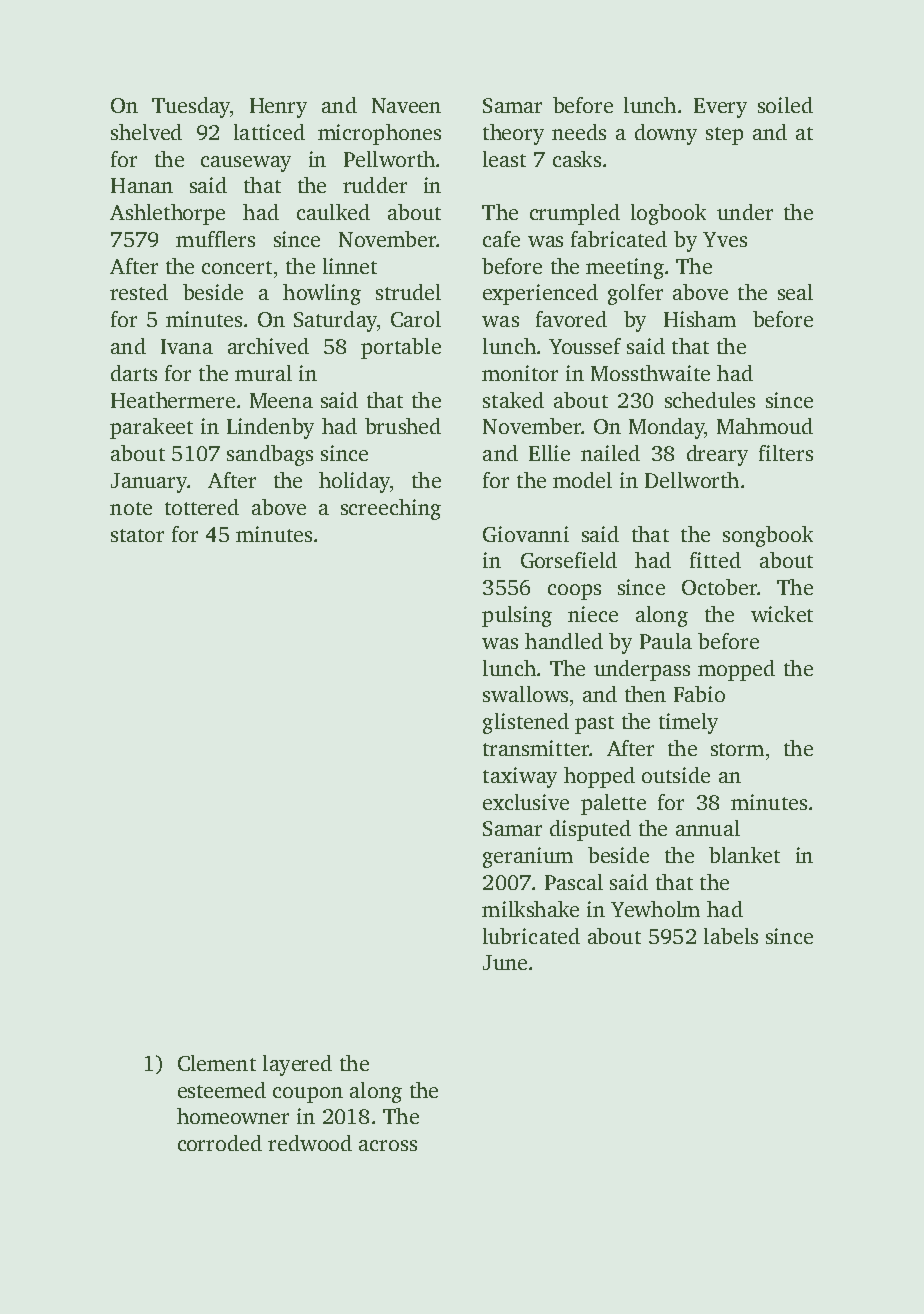  I want to click on labels, so click(731, 936).
